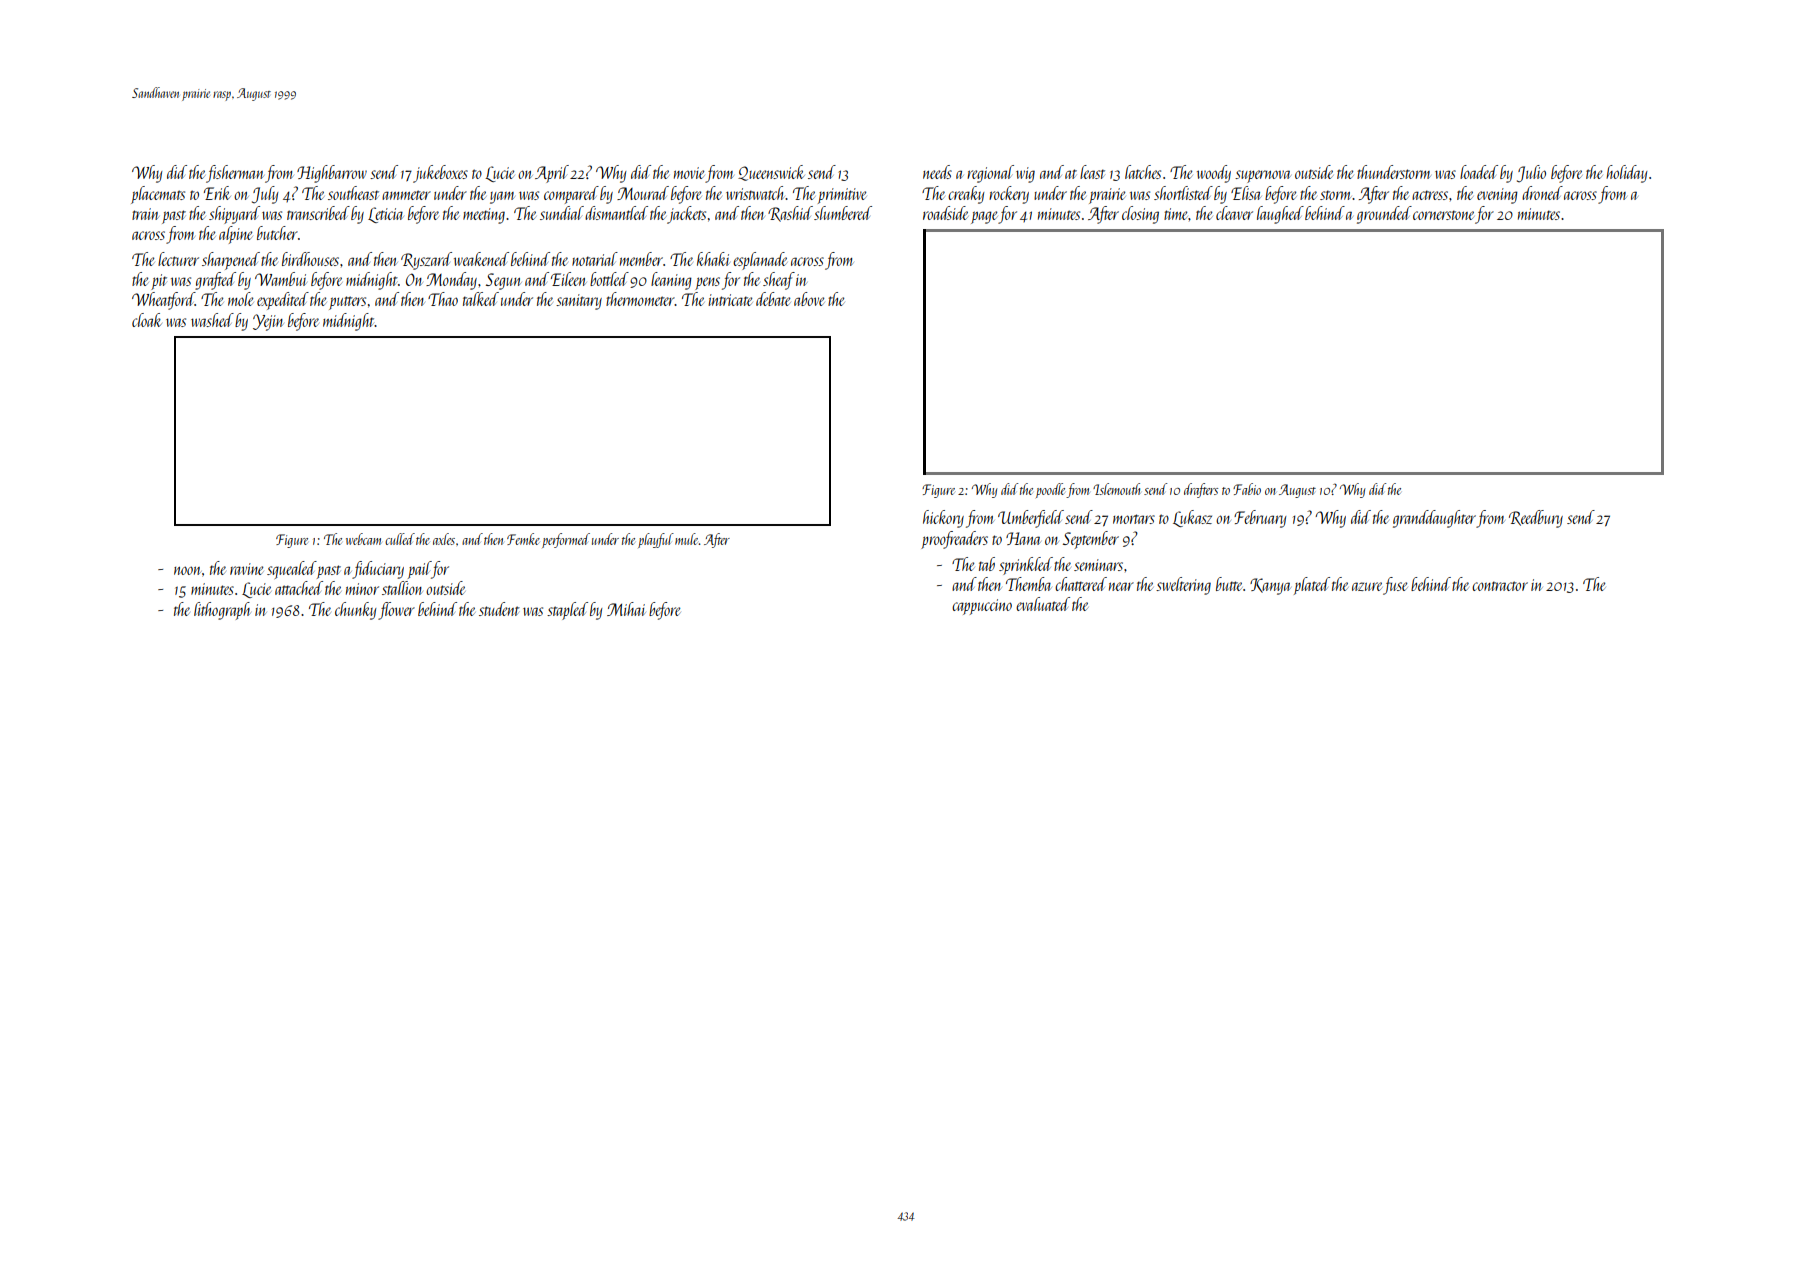 The width and height of the screenshot is (1796, 1270). Describe the element at coordinates (771, 173) in the screenshot. I see `Queenswick` at that location.
